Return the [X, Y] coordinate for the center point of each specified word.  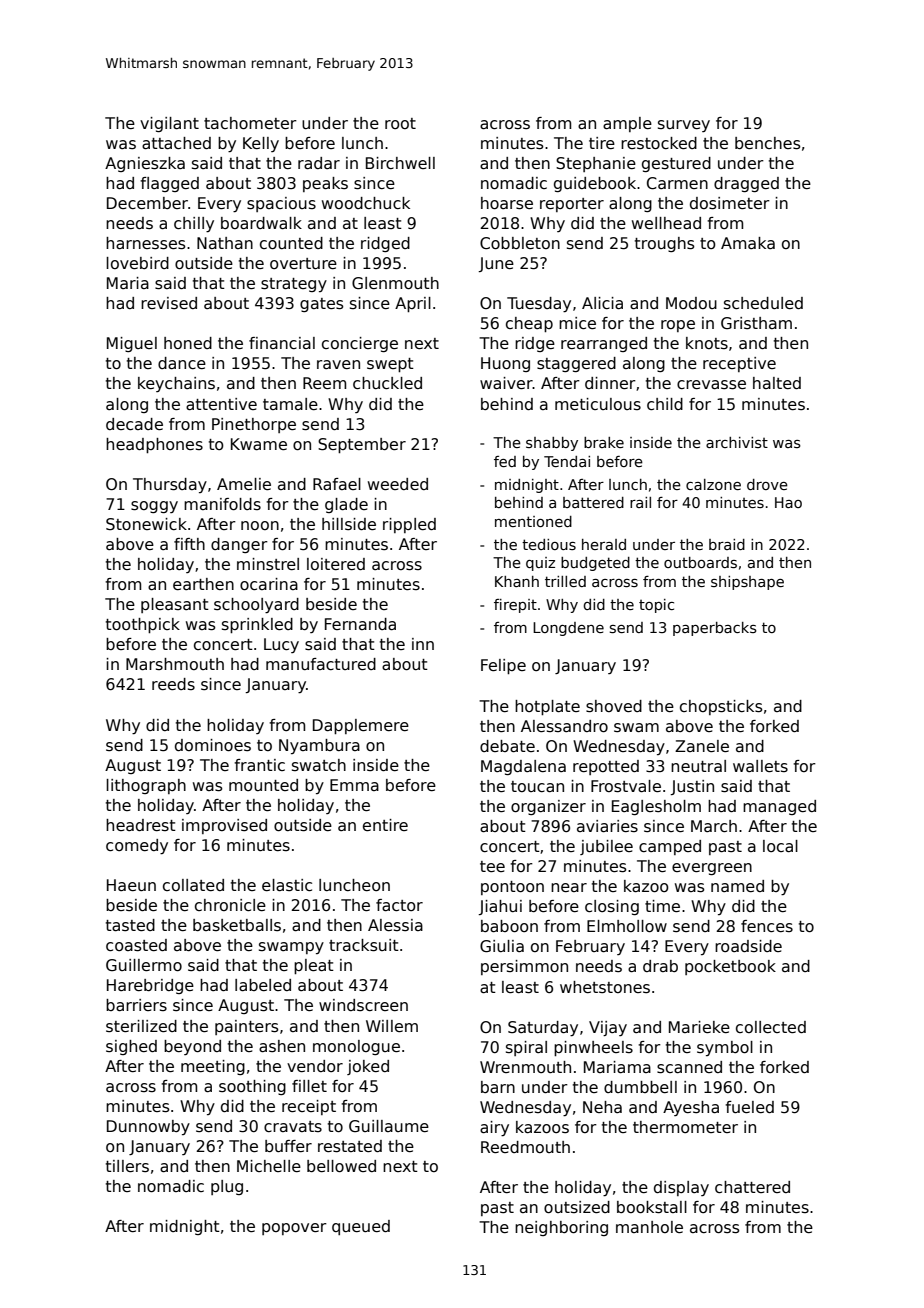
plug [227, 1187]
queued [361, 1227]
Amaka [748, 243]
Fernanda [360, 624]
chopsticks [721, 707]
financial [282, 343]
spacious [281, 204]
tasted [130, 925]
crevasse [711, 385]
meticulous [598, 404]
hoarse [507, 203]
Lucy [281, 645]
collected [771, 1027]
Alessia [395, 925]
